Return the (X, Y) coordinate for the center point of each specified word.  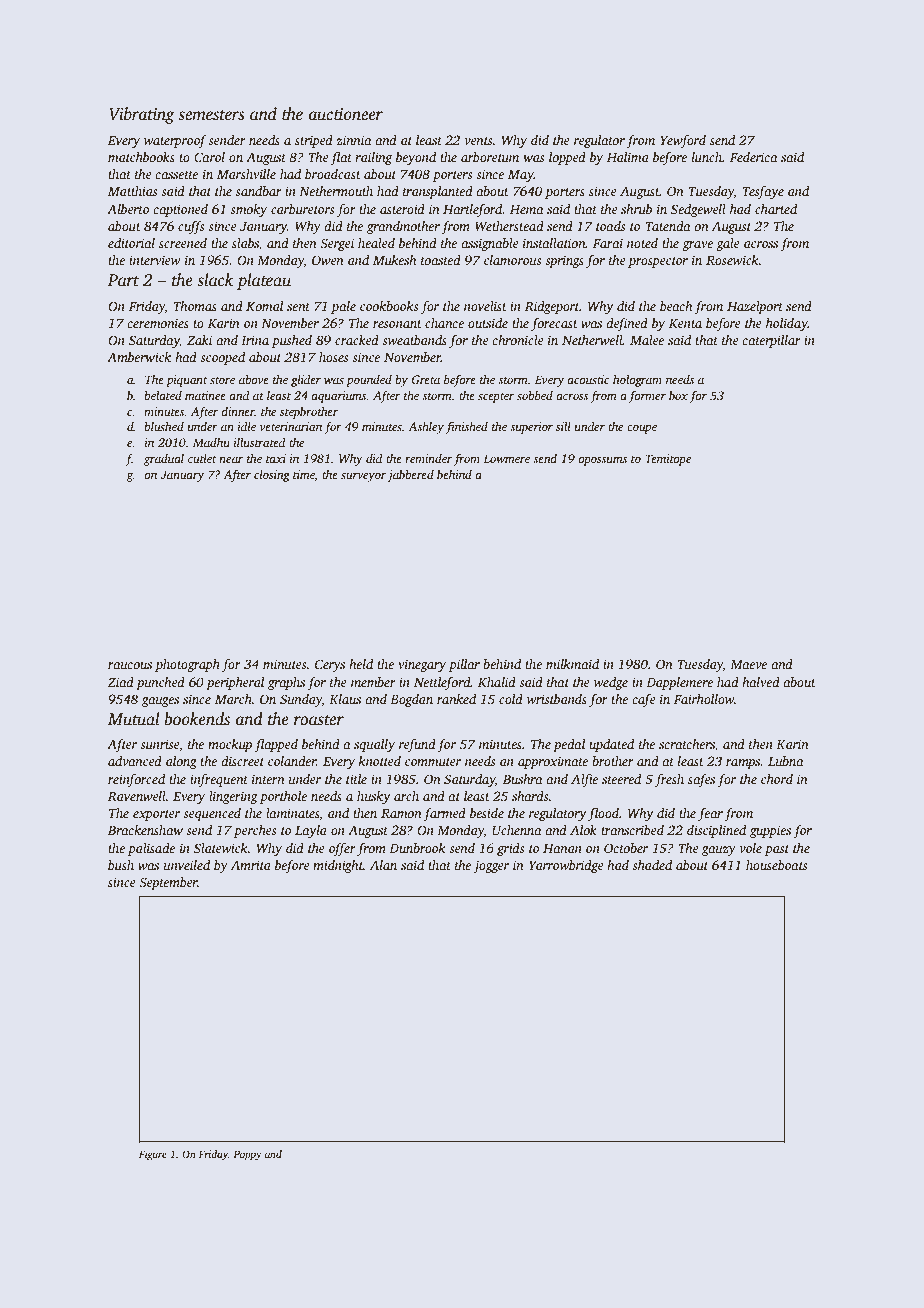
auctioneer (346, 114)
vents (478, 141)
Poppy (247, 1155)
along (181, 762)
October (626, 848)
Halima (628, 157)
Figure (153, 1155)
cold (511, 699)
